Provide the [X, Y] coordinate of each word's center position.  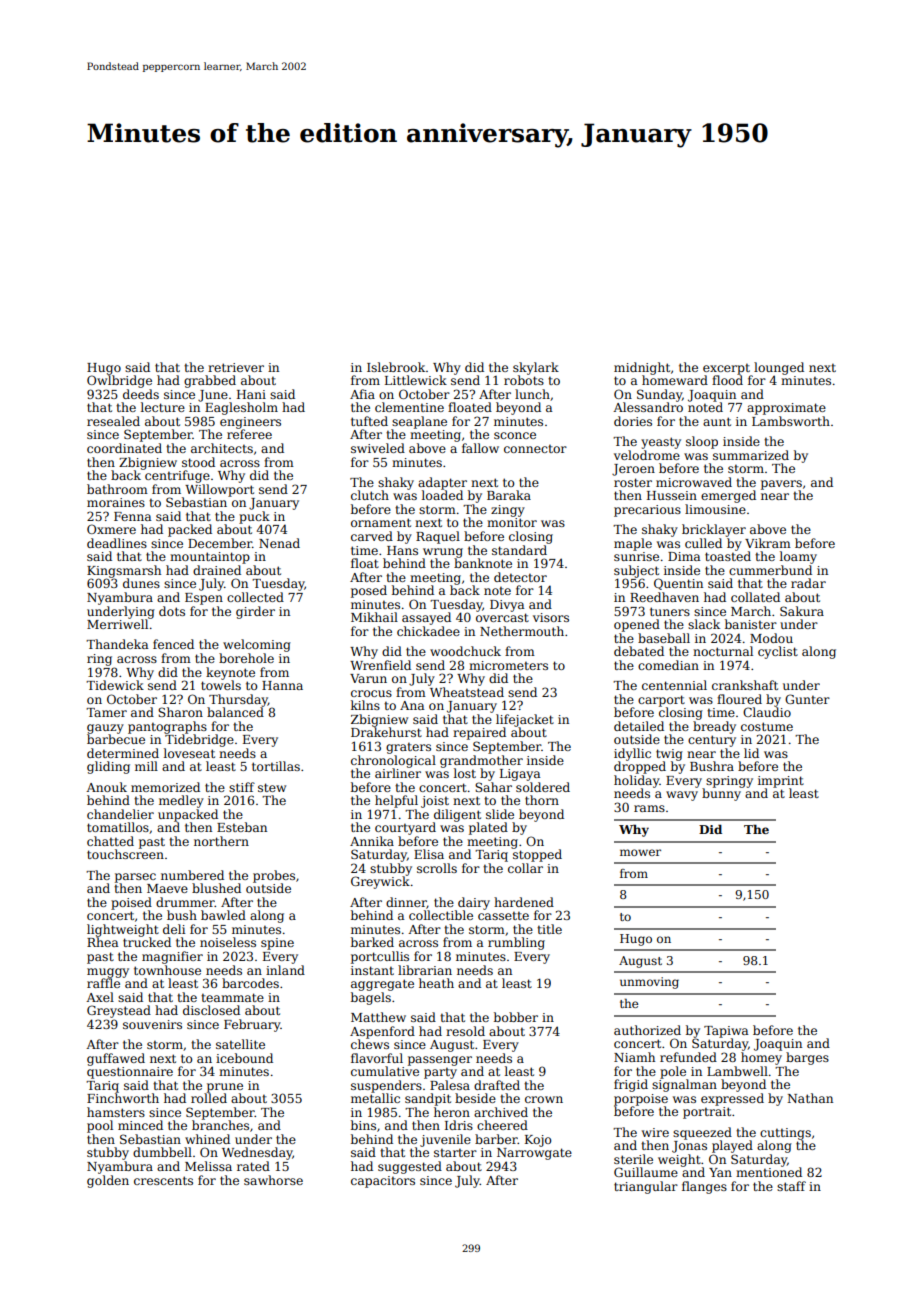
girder [255, 612]
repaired [479, 733]
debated [639, 651]
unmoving [649, 983]
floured [739, 699]
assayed [426, 618]
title [549, 929]
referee [249, 434]
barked [372, 942]
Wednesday [257, 1153]
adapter [442, 483]
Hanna [282, 685]
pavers [781, 485]
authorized [647, 1030]
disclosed [211, 1010]
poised [131, 903]
